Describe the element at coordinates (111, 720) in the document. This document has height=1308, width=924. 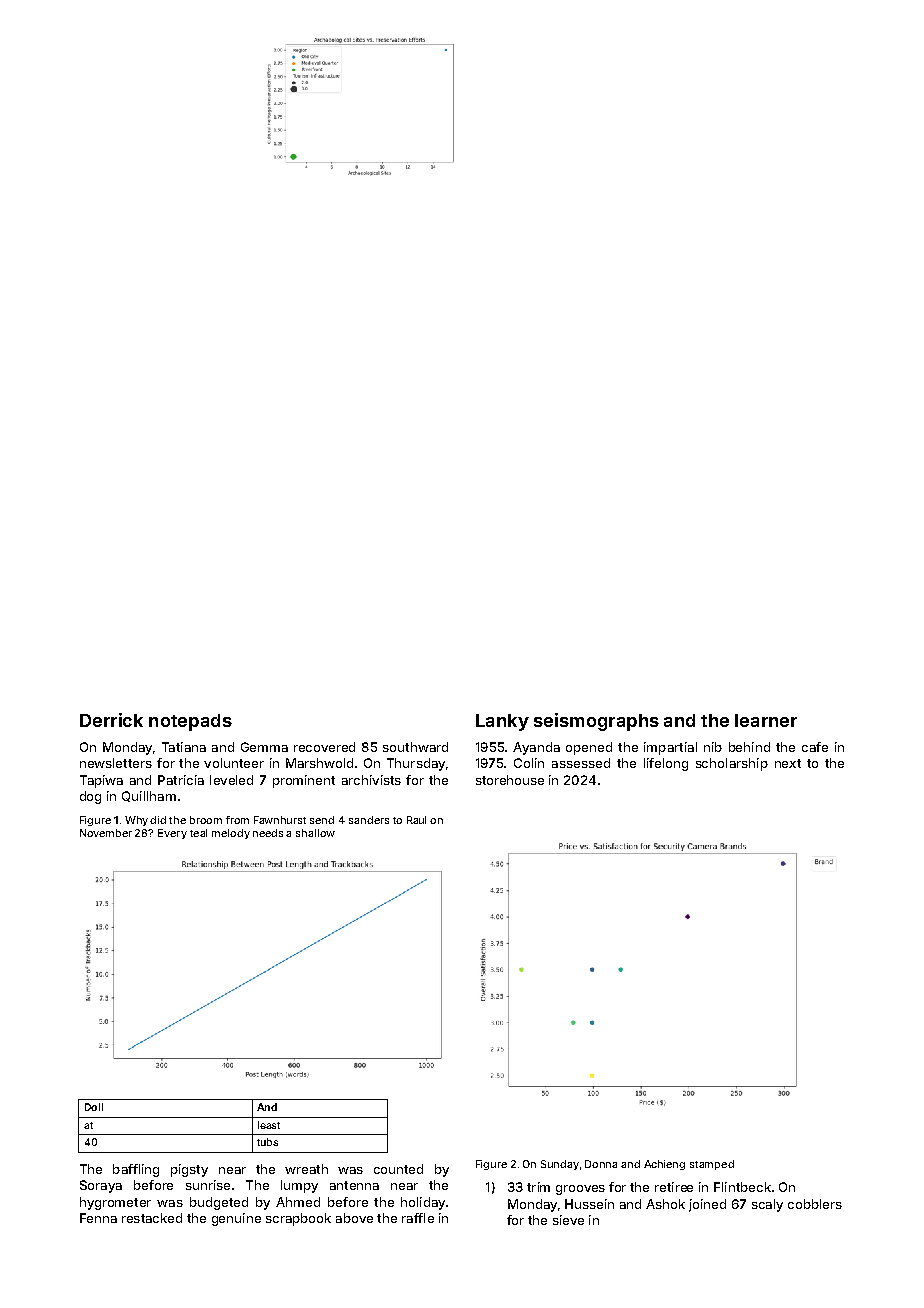
I see `Derrick` at that location.
